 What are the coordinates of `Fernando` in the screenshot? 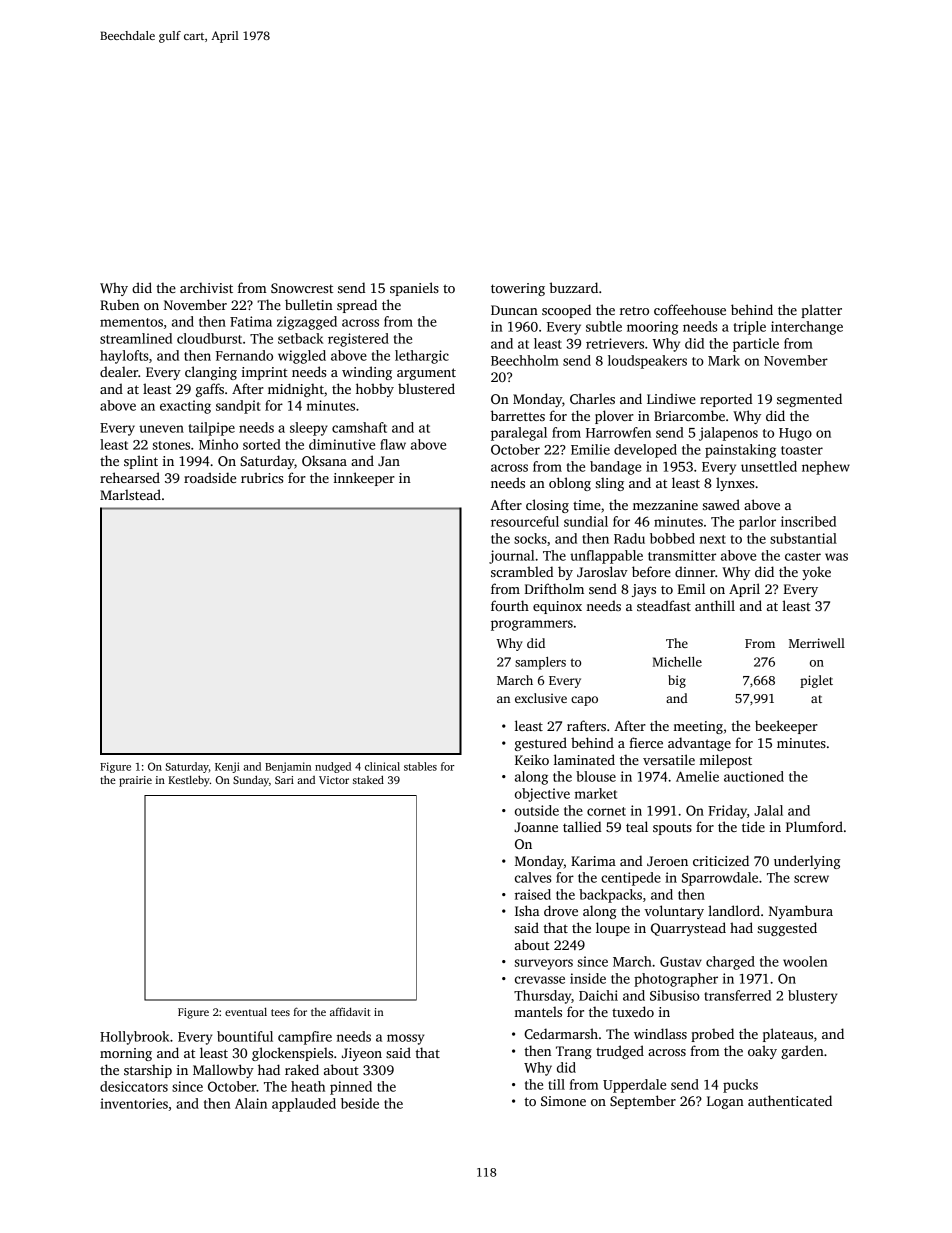 It's located at (244, 355).
